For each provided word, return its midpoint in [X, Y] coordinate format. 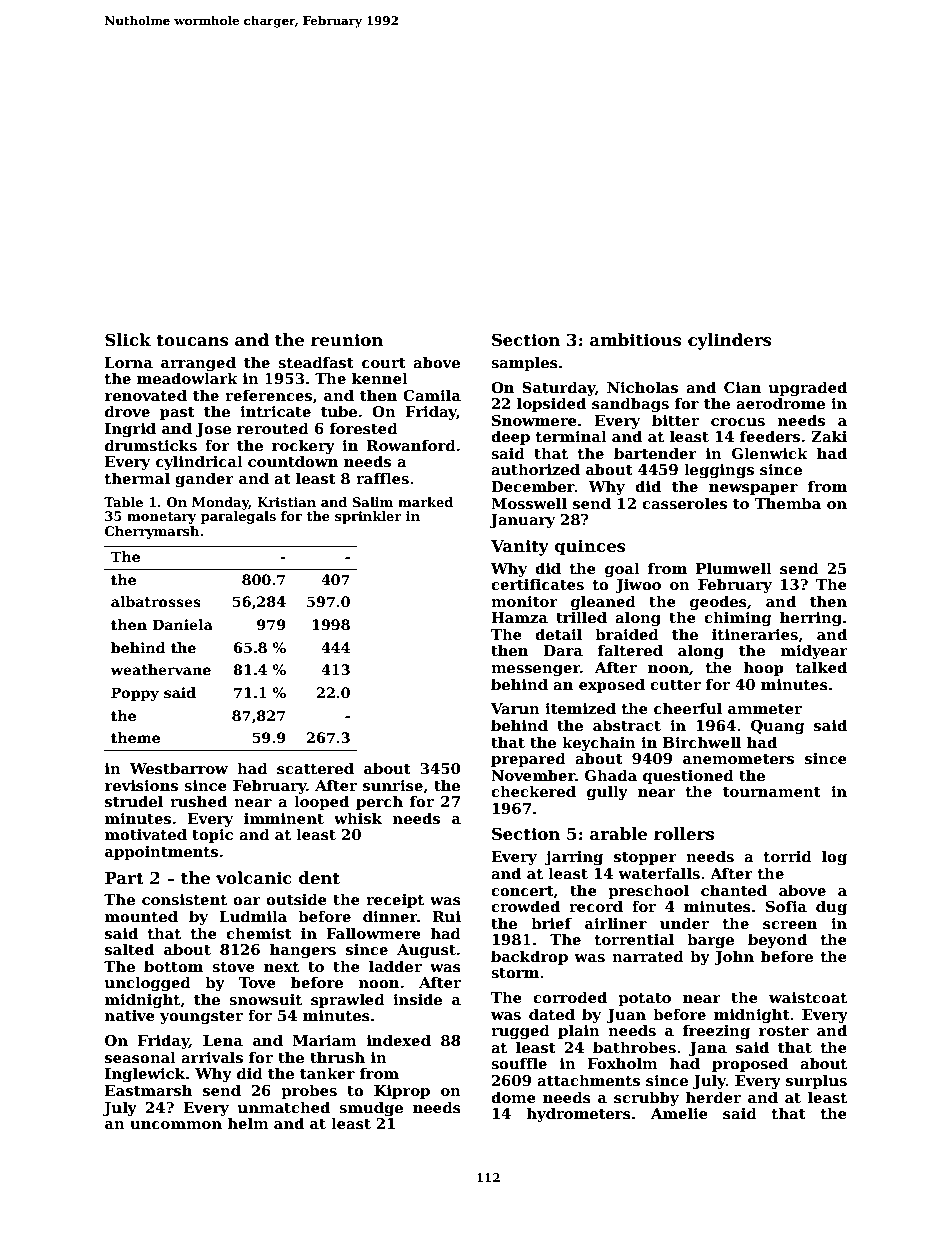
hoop [764, 668]
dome [513, 1097]
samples [524, 363]
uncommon [176, 1125]
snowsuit [265, 999]
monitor [524, 601]
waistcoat [808, 997]
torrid [788, 856]
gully [607, 792]
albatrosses [156, 601]
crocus [738, 422]
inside [417, 999]
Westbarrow [179, 768]
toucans [193, 341]
